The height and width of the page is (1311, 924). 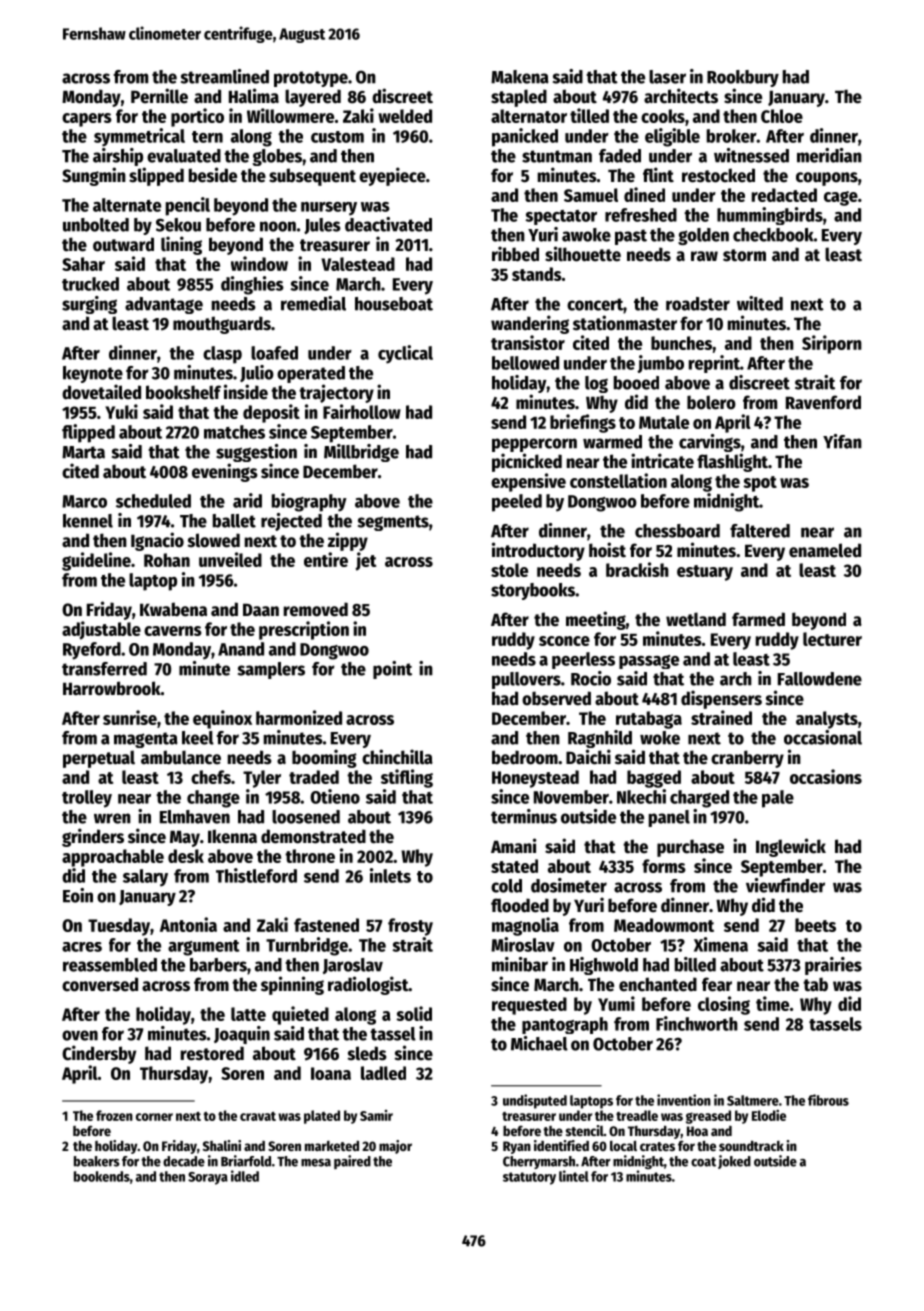 I want to click on stuntman, so click(x=557, y=156).
